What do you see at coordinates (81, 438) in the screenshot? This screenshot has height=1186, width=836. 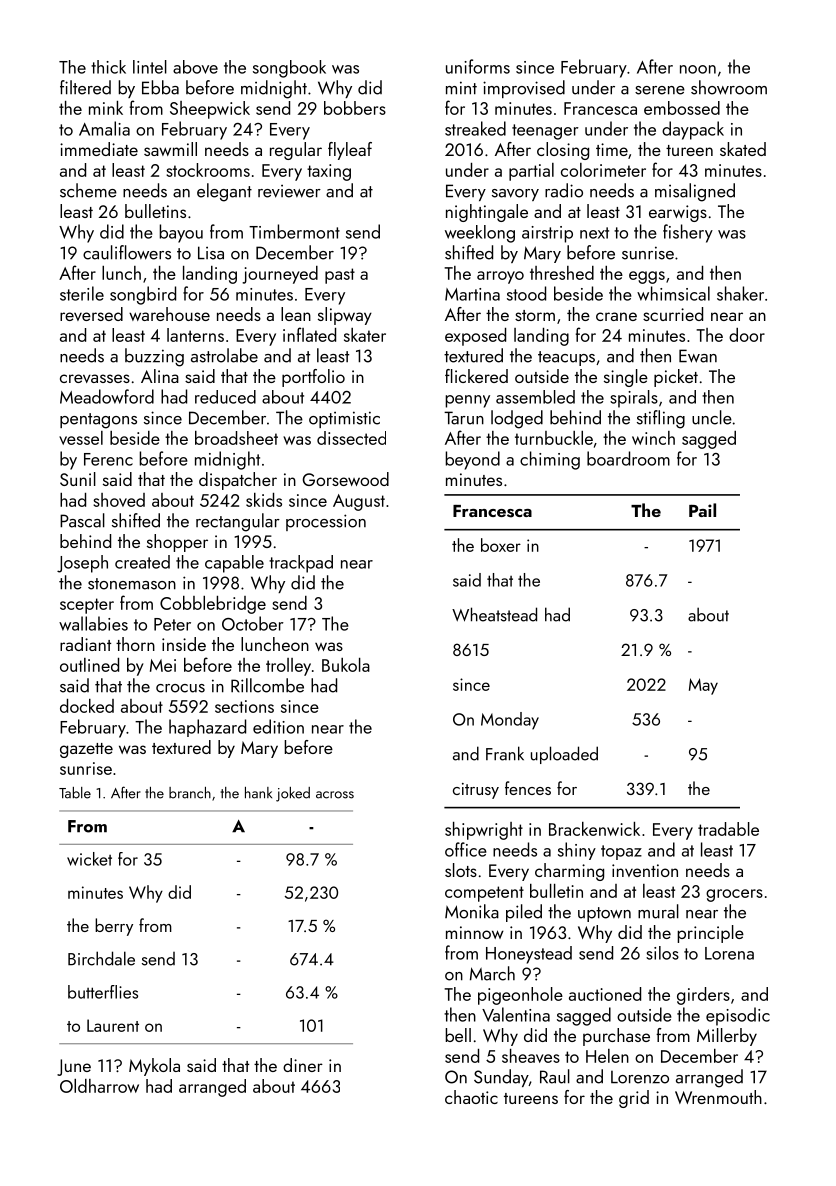 I see `vessel` at bounding box center [81, 438].
